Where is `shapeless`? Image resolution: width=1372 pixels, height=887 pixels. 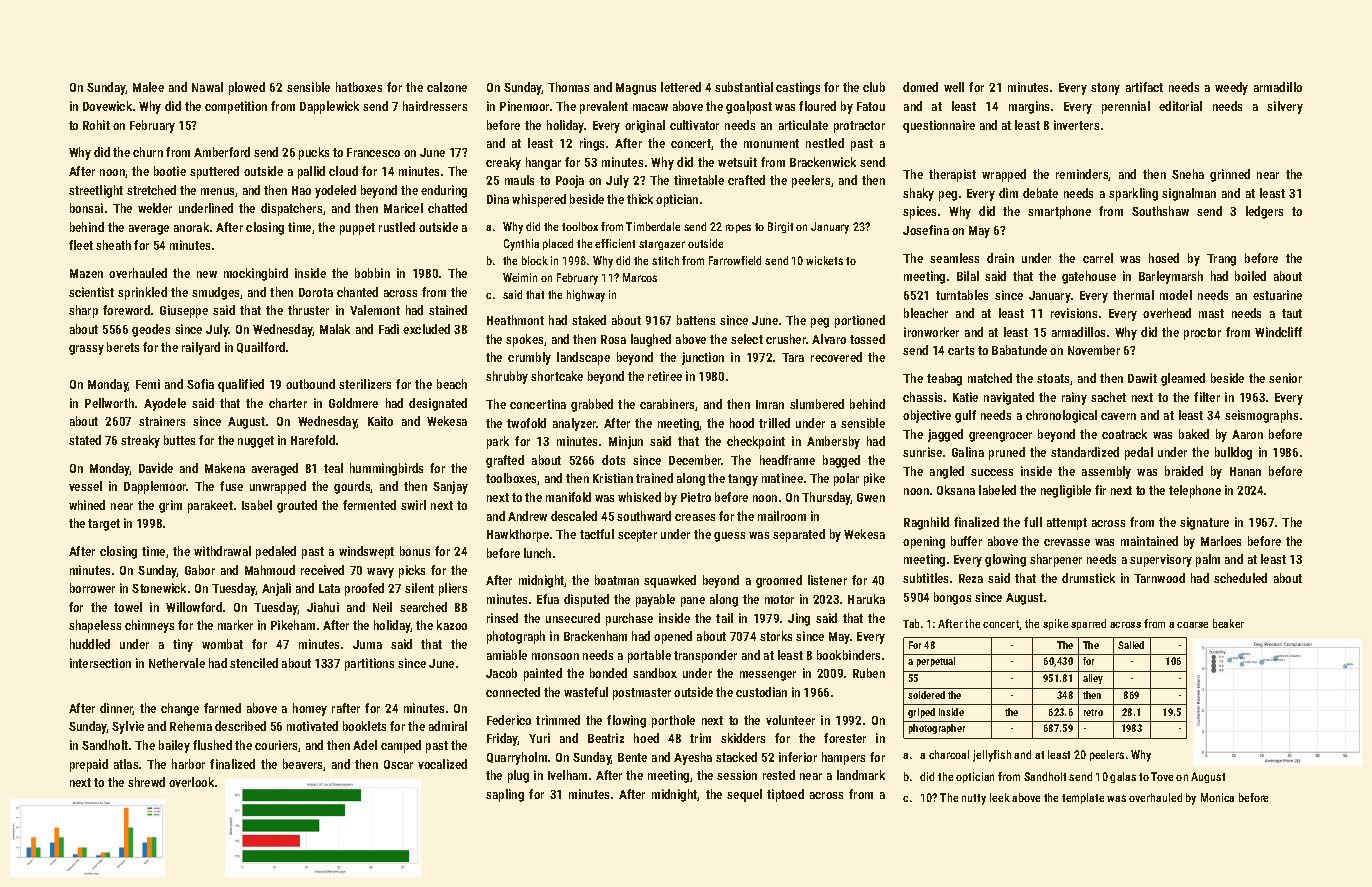
shapeless is located at coordinates (95, 626).
